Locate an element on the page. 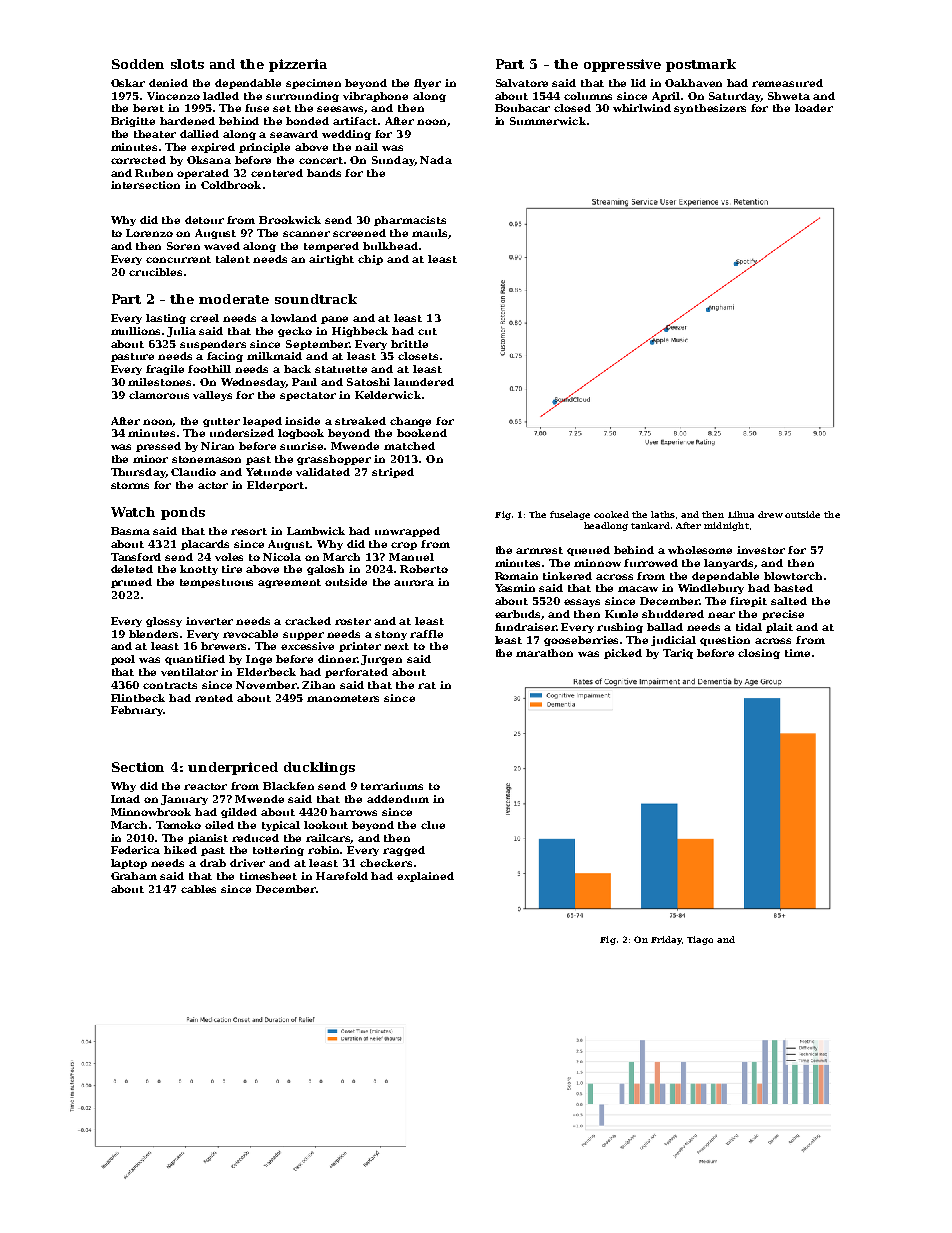 This page has width=952, height=1233. slots is located at coordinates (187, 64).
